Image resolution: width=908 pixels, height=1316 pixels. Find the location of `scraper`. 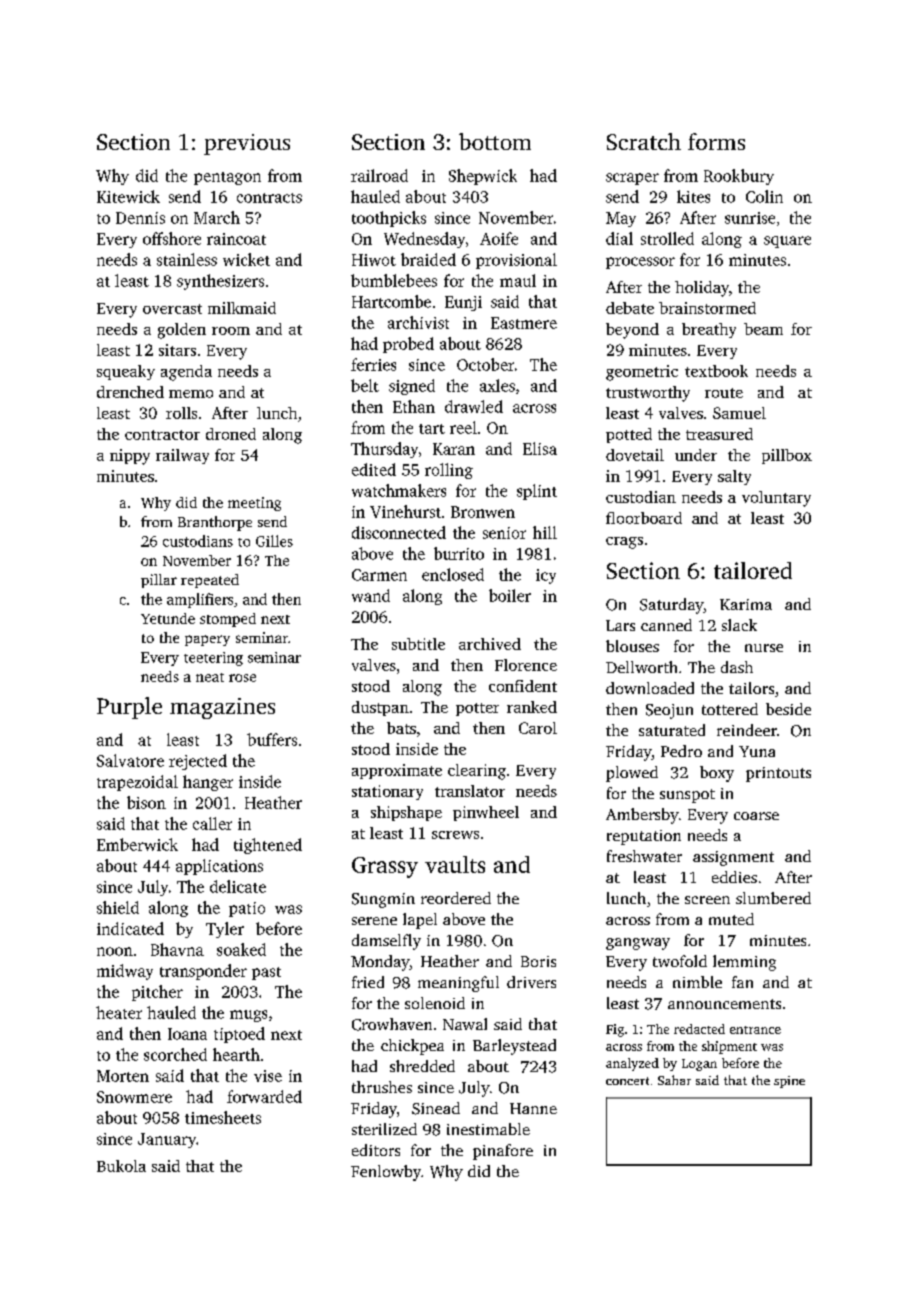

scraper is located at coordinates (632, 179).
